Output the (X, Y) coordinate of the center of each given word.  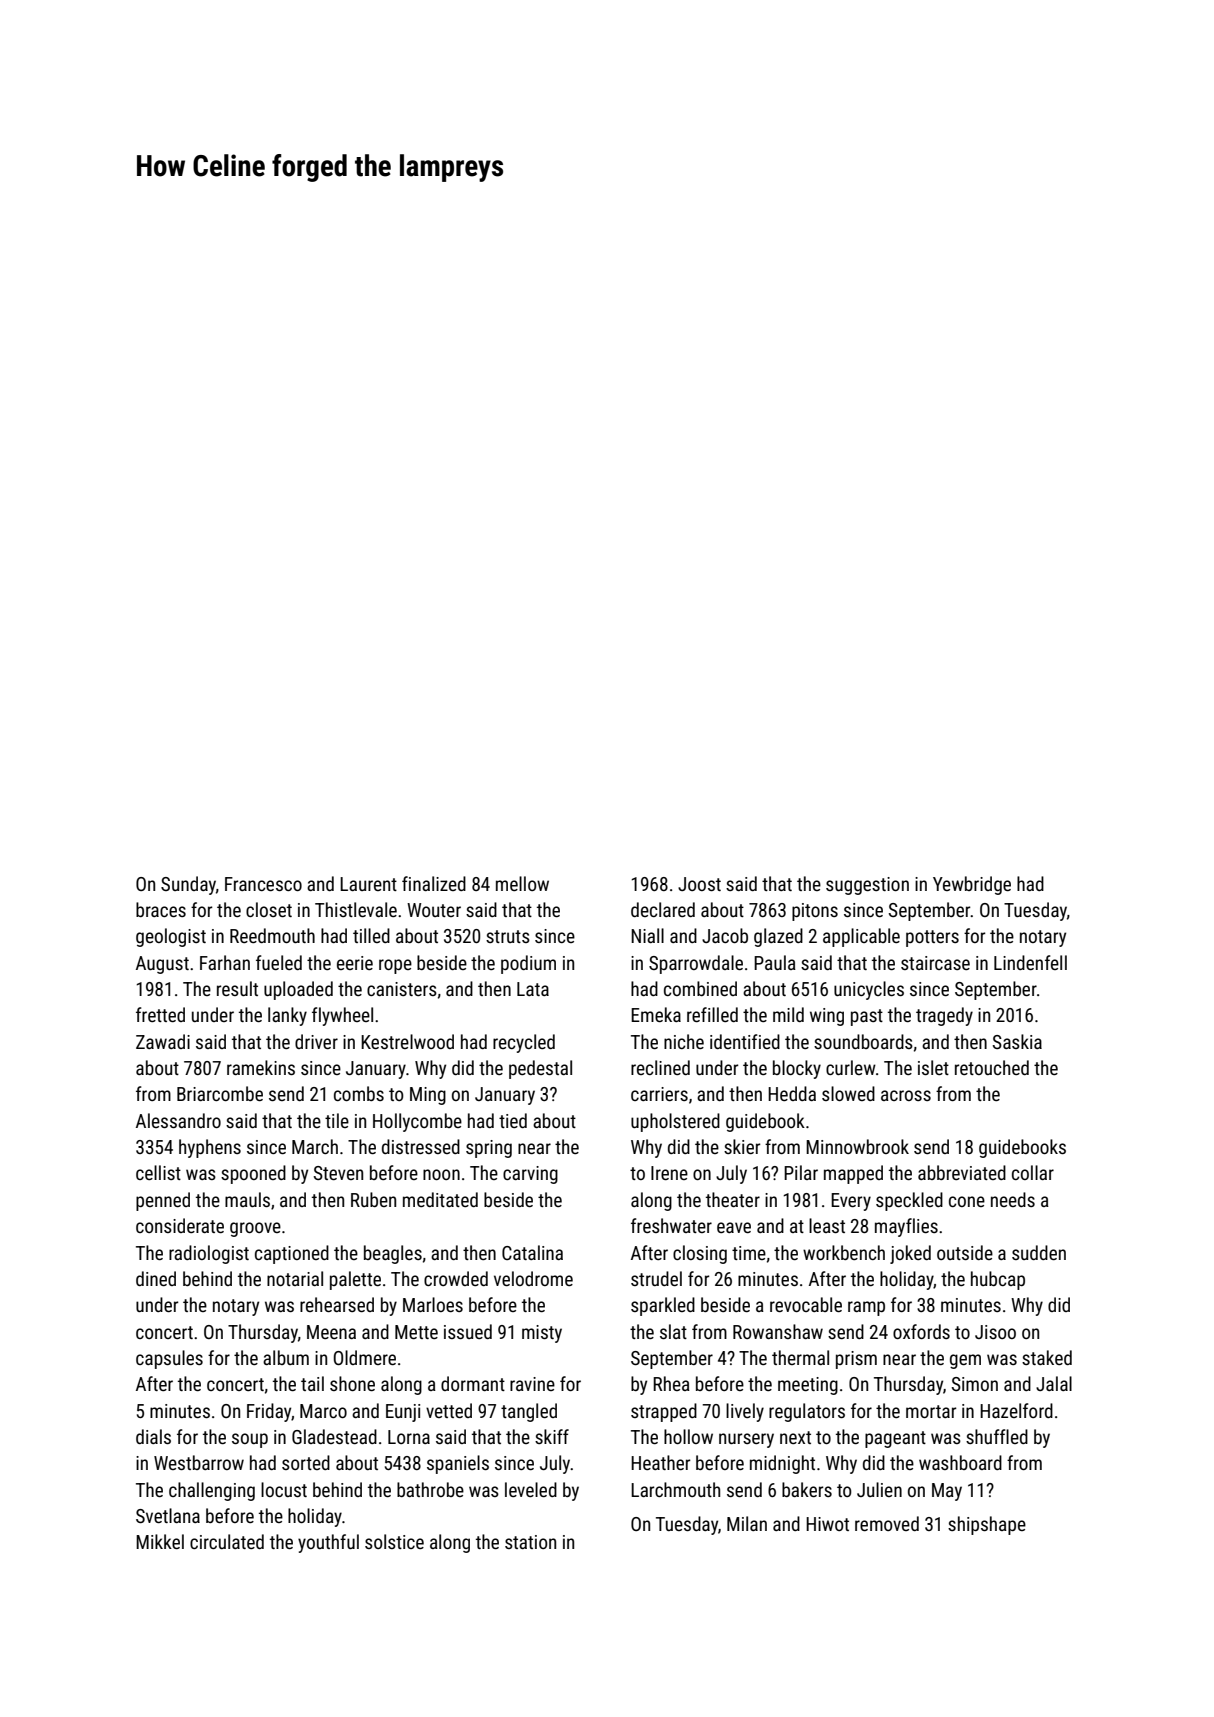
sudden (1039, 1252)
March (315, 1146)
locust (284, 1489)
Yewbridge (972, 885)
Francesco (263, 884)
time (749, 1253)
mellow (522, 883)
